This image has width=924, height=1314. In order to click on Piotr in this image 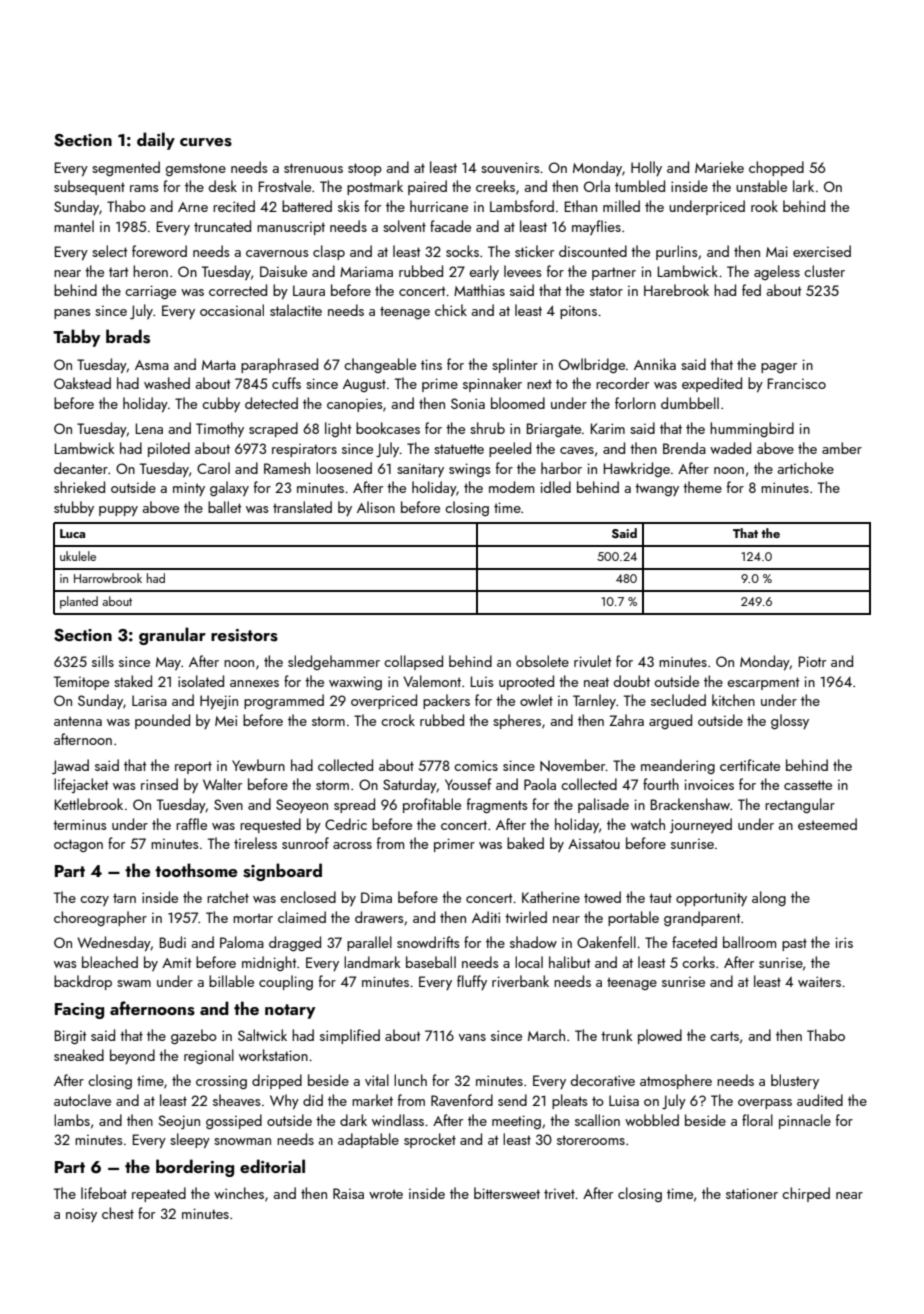, I will do `click(812, 661)`.
